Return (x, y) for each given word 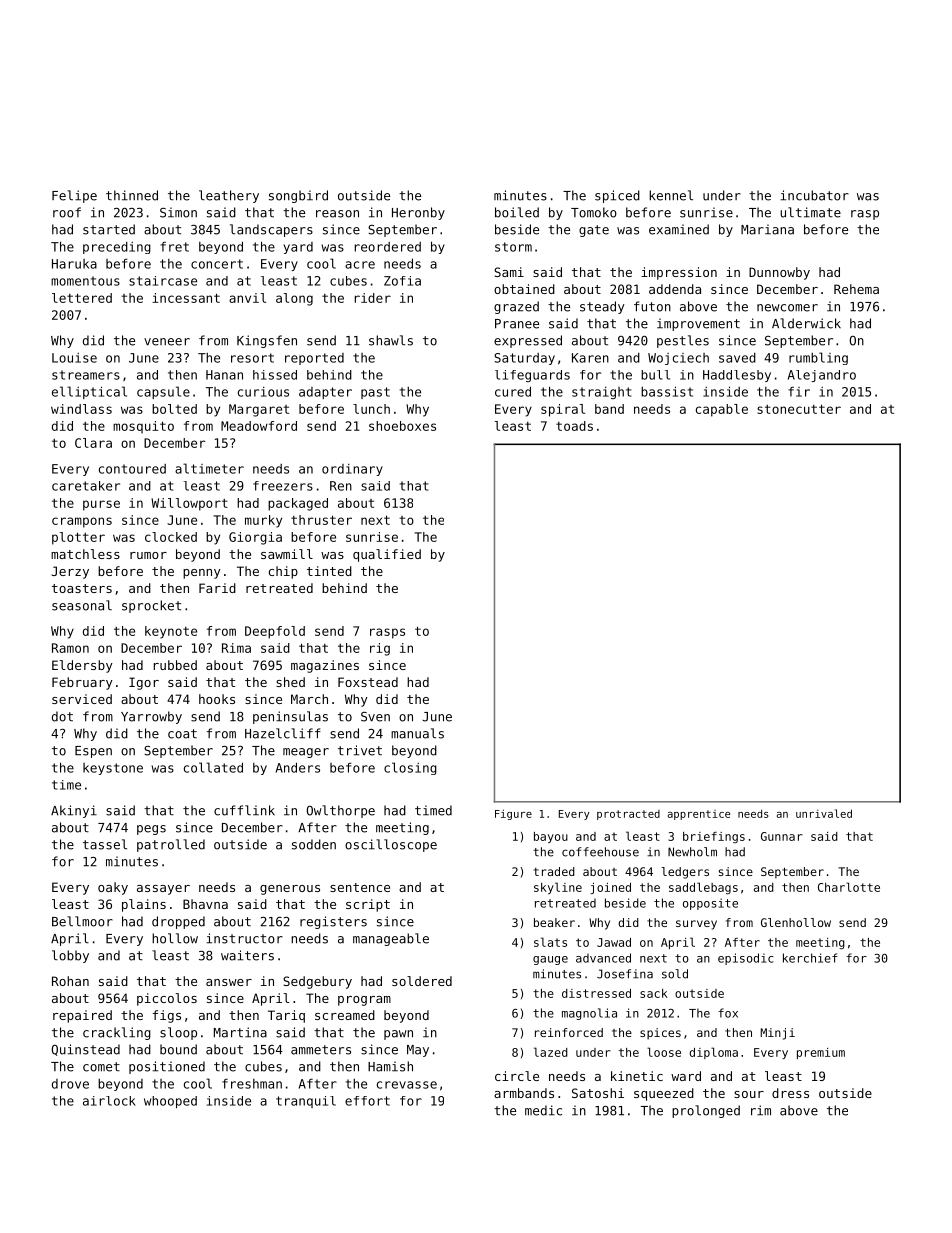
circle (517, 1076)
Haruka (74, 264)
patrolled (171, 845)
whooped (170, 1102)
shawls (391, 340)
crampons (82, 522)
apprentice (699, 815)
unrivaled (824, 813)
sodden (314, 844)
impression (679, 273)
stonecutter (799, 409)
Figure (513, 814)
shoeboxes (402, 426)
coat (182, 734)
